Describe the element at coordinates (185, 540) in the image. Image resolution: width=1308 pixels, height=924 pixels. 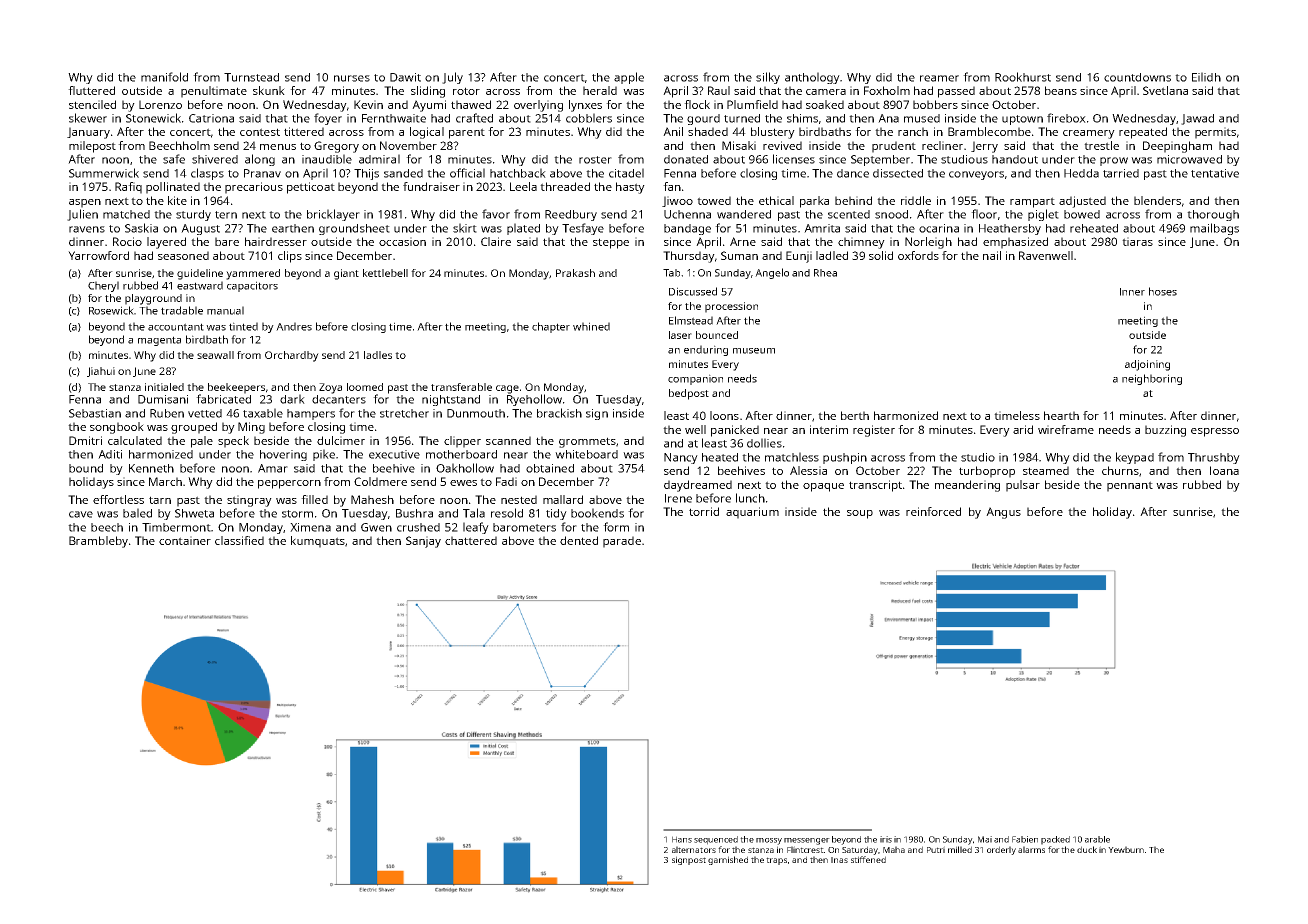
I see `container` at that location.
